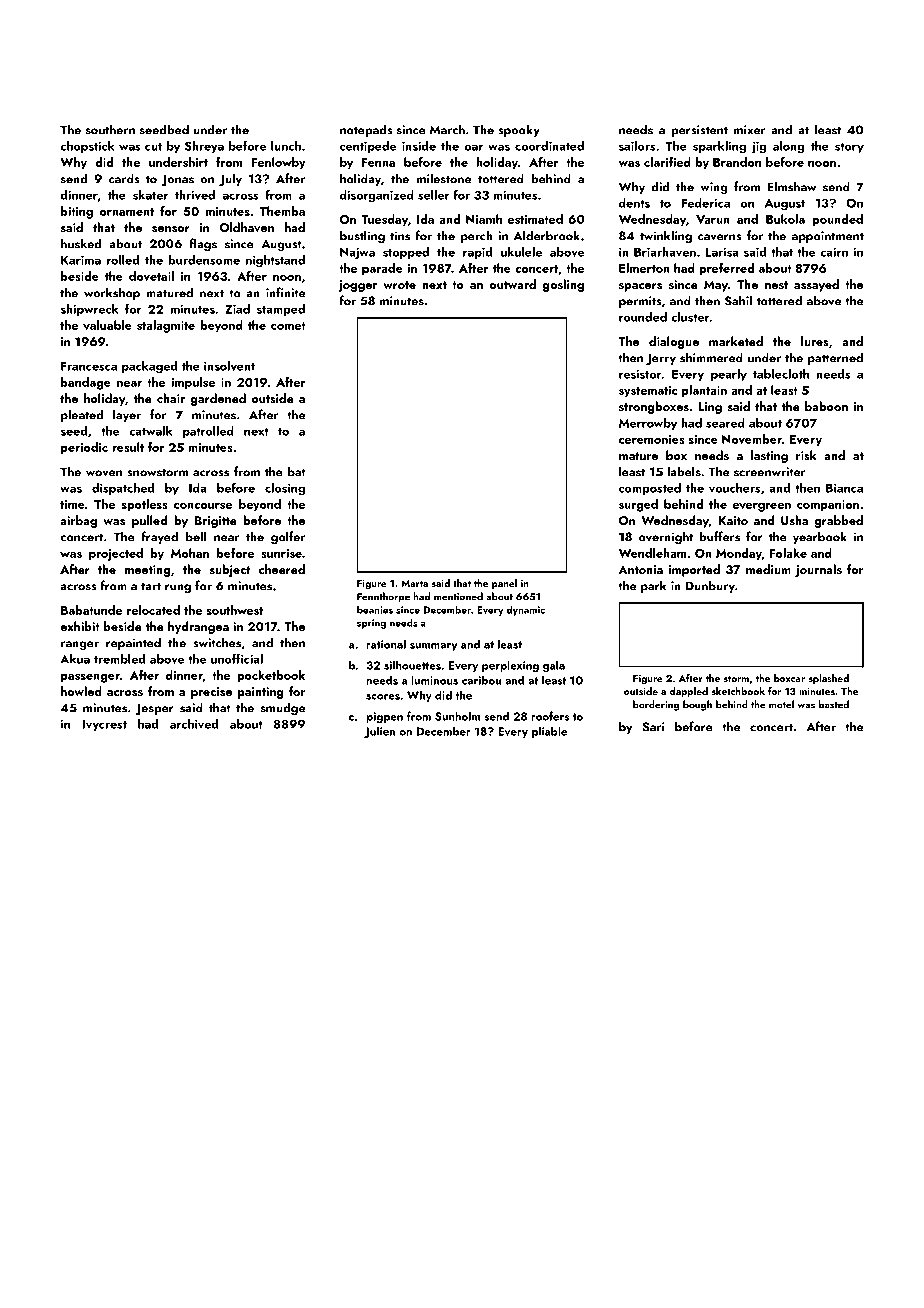 The height and width of the screenshot is (1308, 924). What do you see at coordinates (690, 317) in the screenshot?
I see `cluster` at bounding box center [690, 317].
